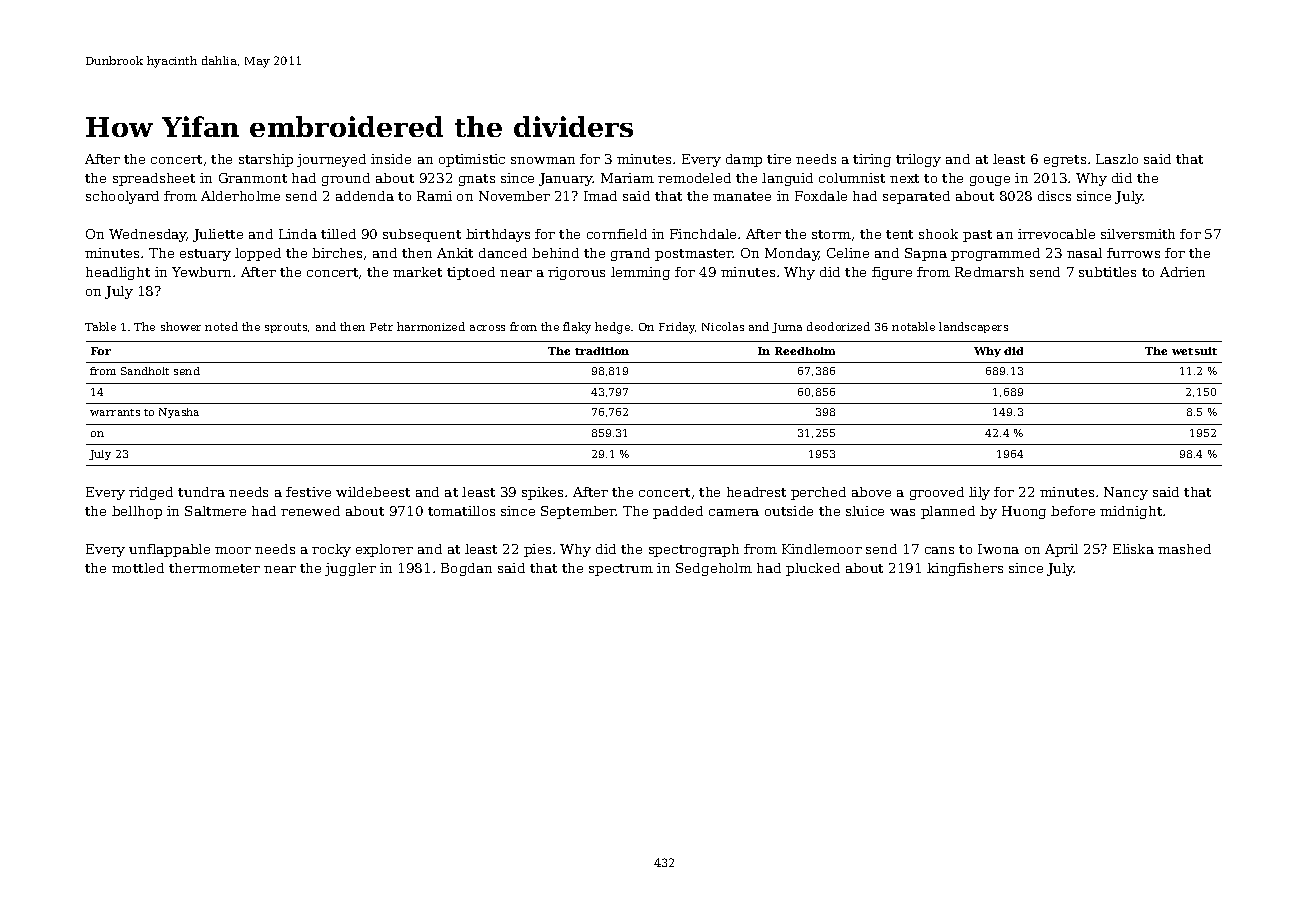  Describe the element at coordinates (381, 327) in the image. I see `Petr` at that location.
